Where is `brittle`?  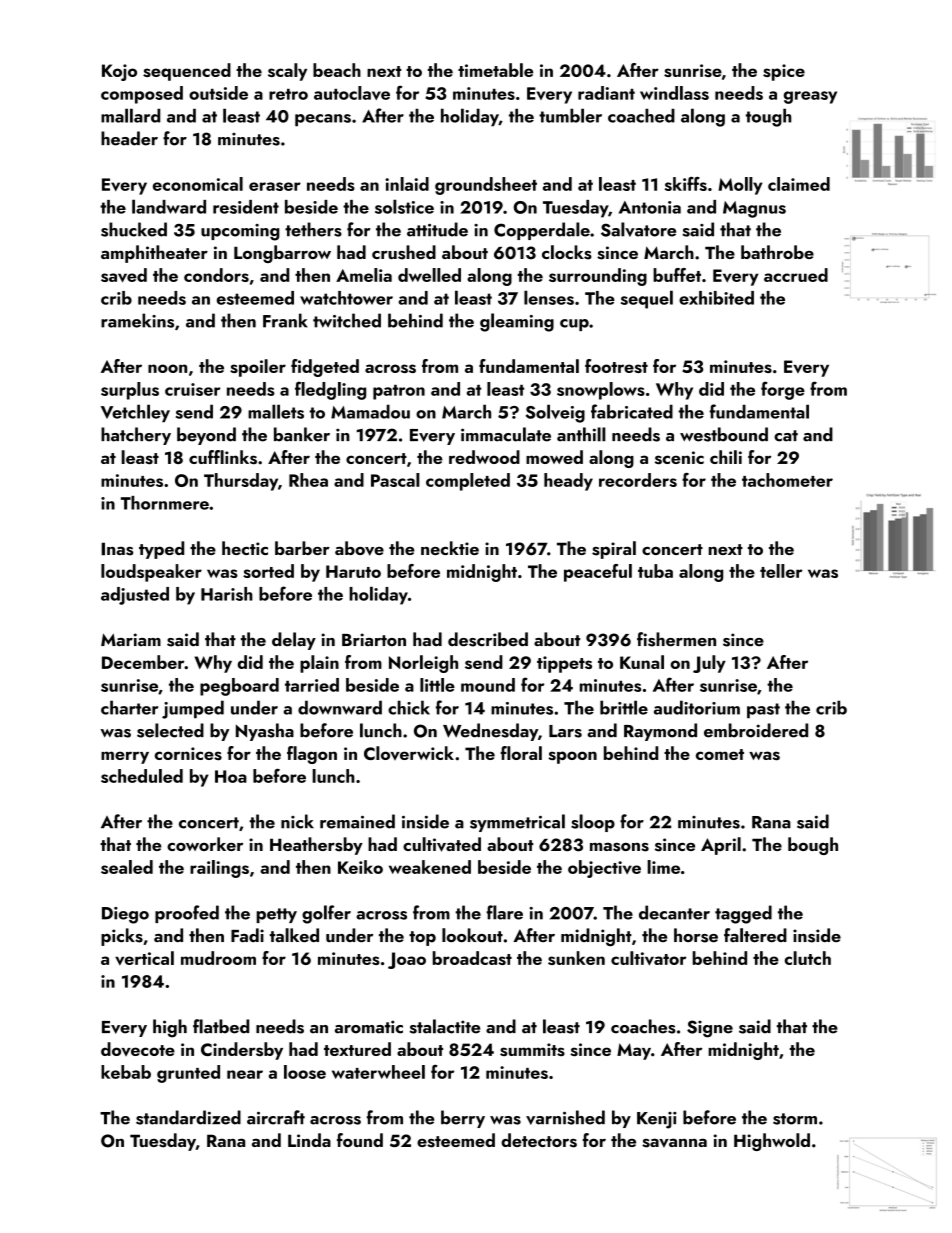 brittle is located at coordinates (624, 707).
